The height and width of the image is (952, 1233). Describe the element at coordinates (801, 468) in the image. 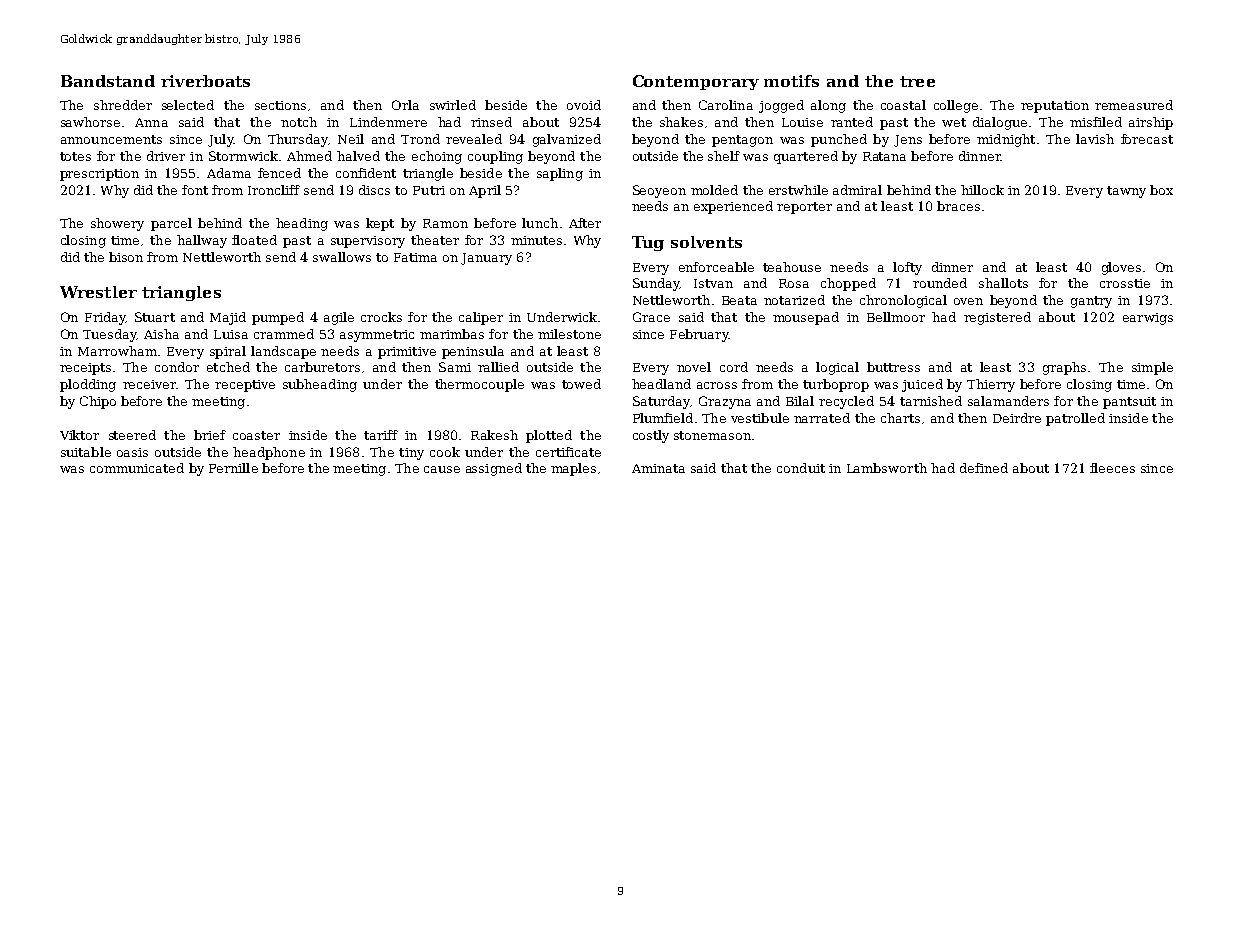

I see `conduit` at that location.
